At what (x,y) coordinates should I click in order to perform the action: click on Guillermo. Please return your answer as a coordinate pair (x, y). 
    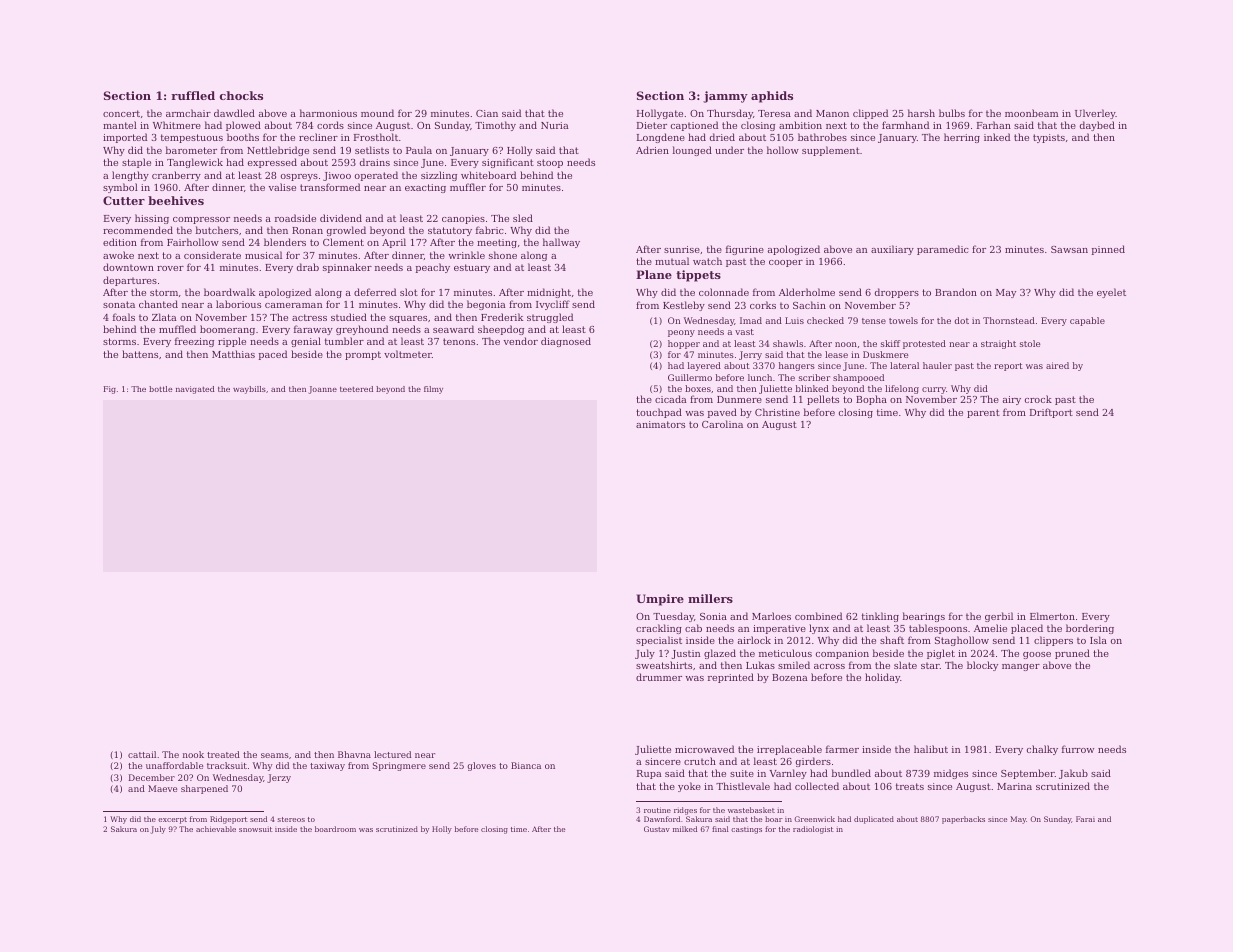
    Looking at the image, I should click on (690, 377).
